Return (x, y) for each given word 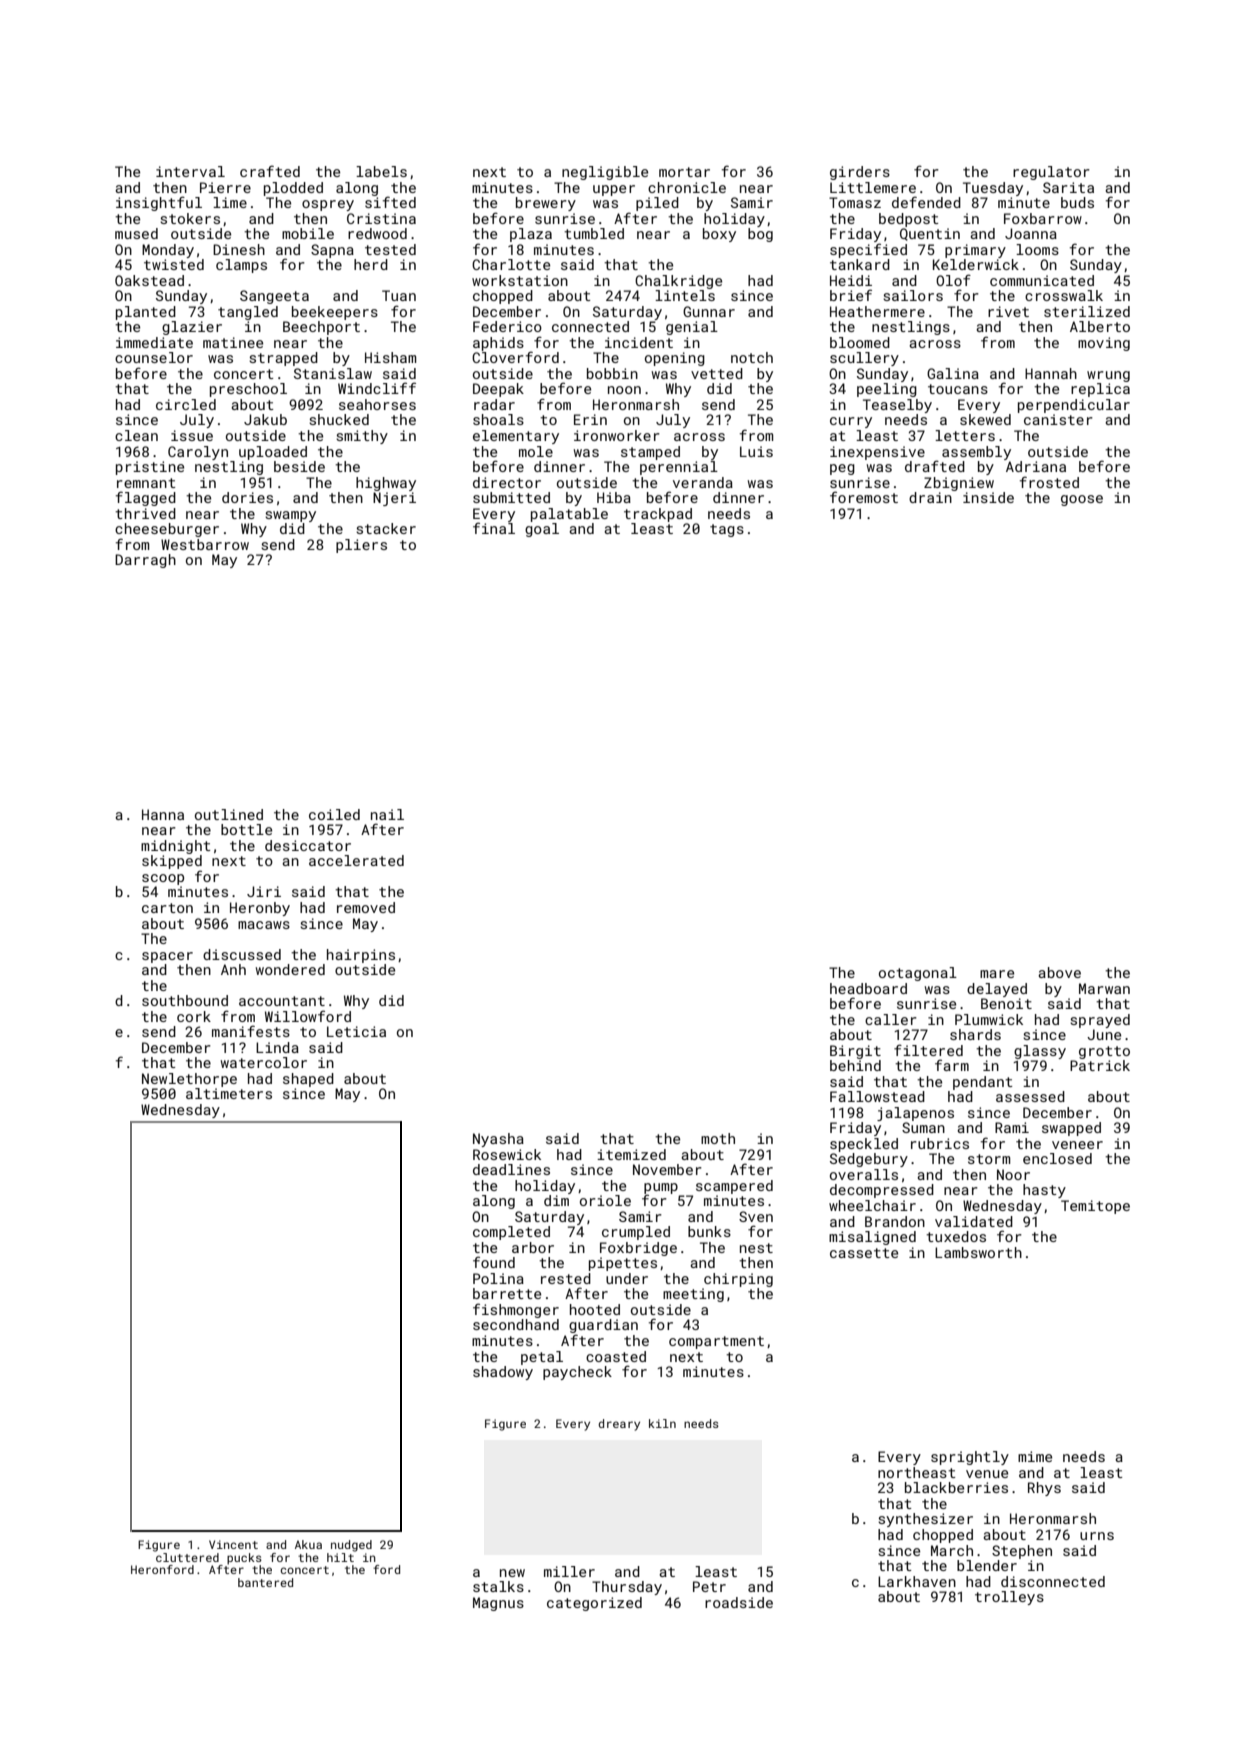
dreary (619, 1425)
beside (299, 466)
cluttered (187, 1557)
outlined (229, 814)
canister (1058, 419)
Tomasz (855, 202)
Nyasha (498, 1140)
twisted (174, 264)
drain (930, 497)
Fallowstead (877, 1096)
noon (624, 390)
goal (542, 530)
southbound (185, 1000)
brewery (546, 204)
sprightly (970, 1458)
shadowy (503, 1373)
